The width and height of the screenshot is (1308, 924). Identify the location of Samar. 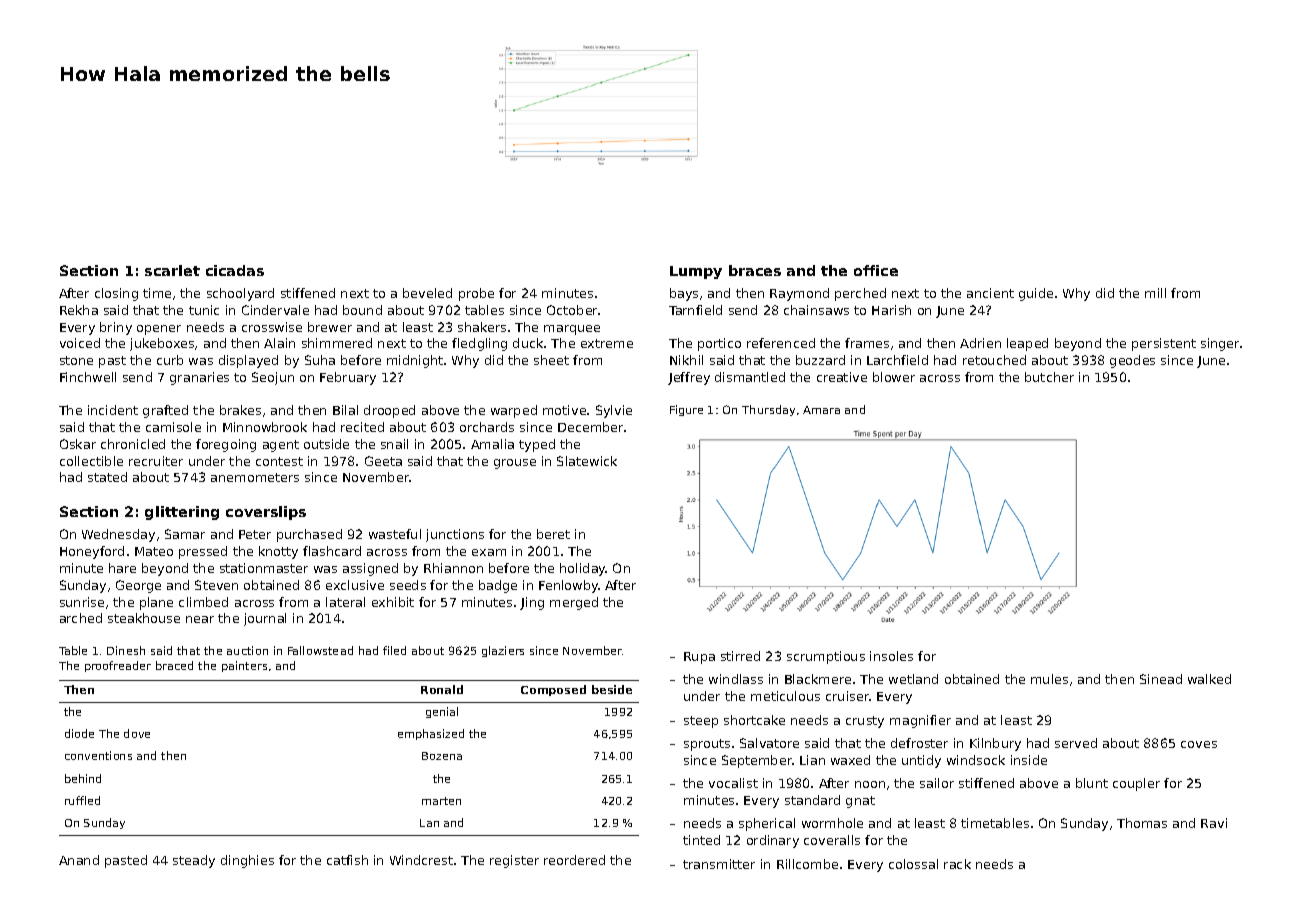
(185, 534).
